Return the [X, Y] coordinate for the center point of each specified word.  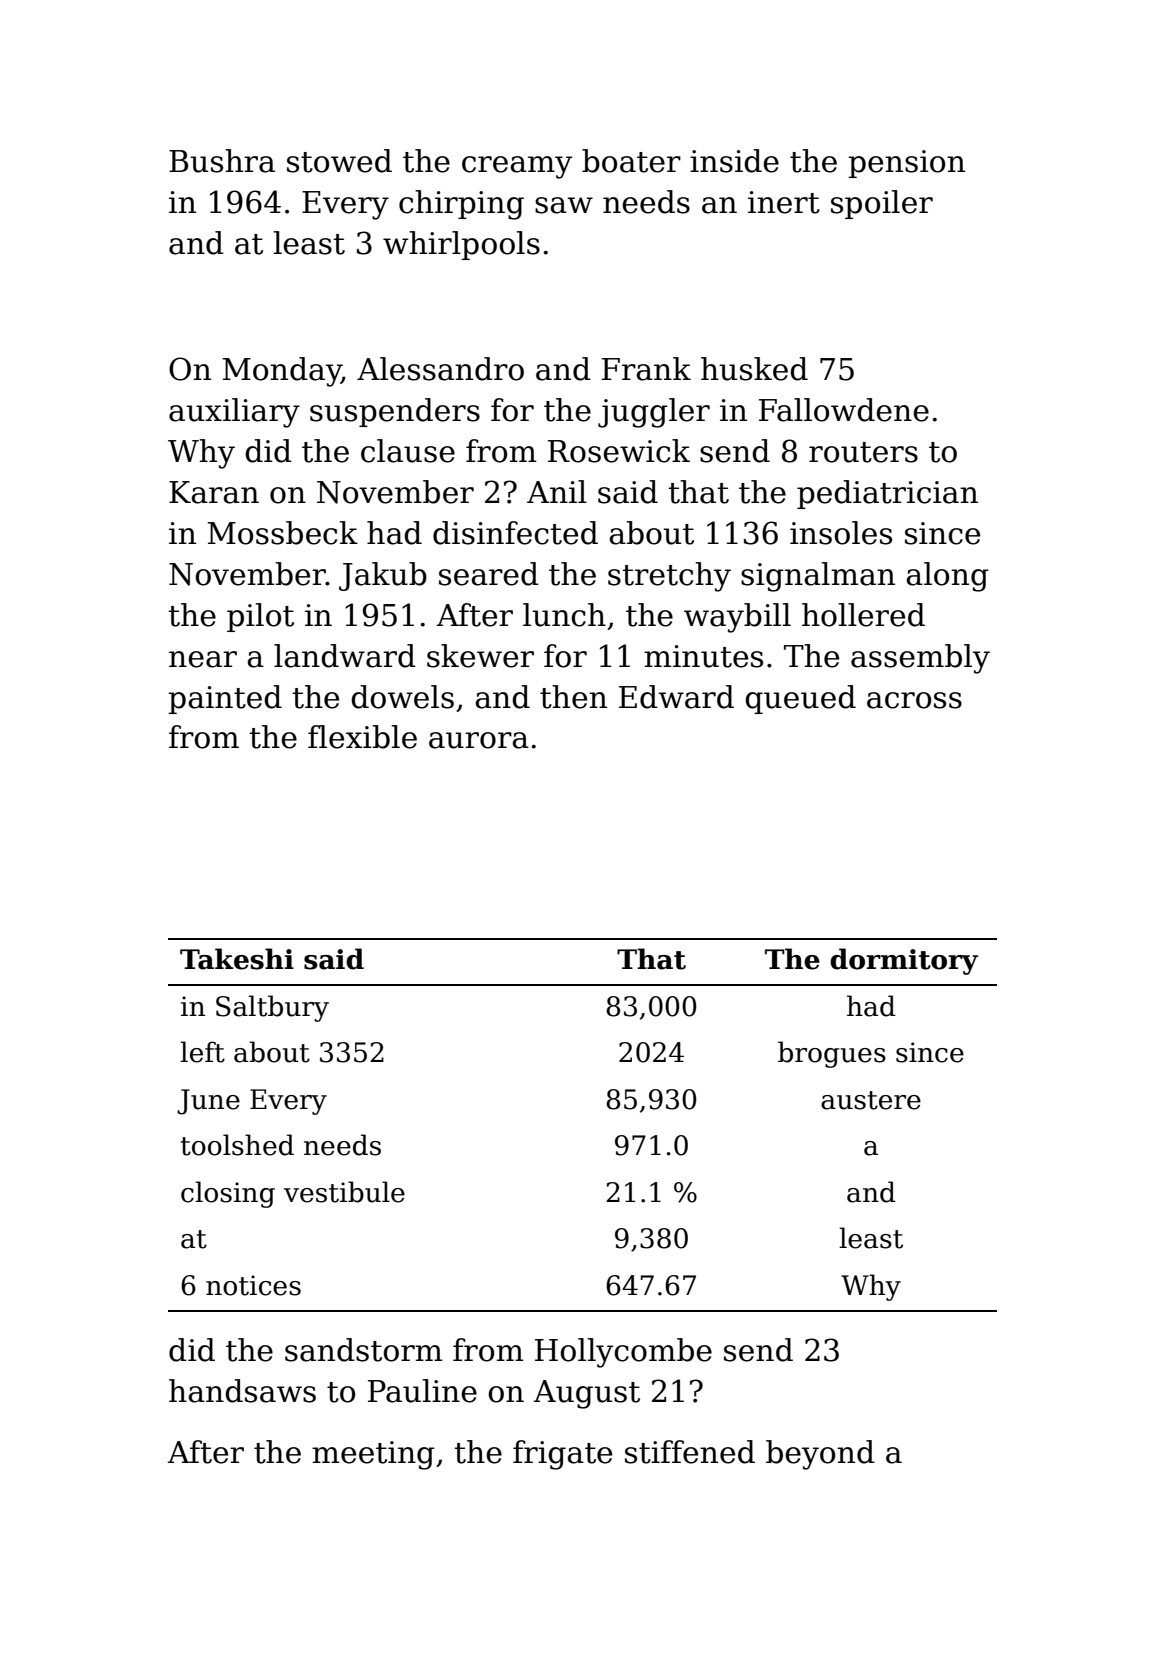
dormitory [904, 961]
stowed [339, 161]
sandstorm [364, 1350]
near [203, 659]
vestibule [344, 1192]
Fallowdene [844, 410]
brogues [832, 1054]
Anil [557, 491]
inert [784, 202]
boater [631, 161]
